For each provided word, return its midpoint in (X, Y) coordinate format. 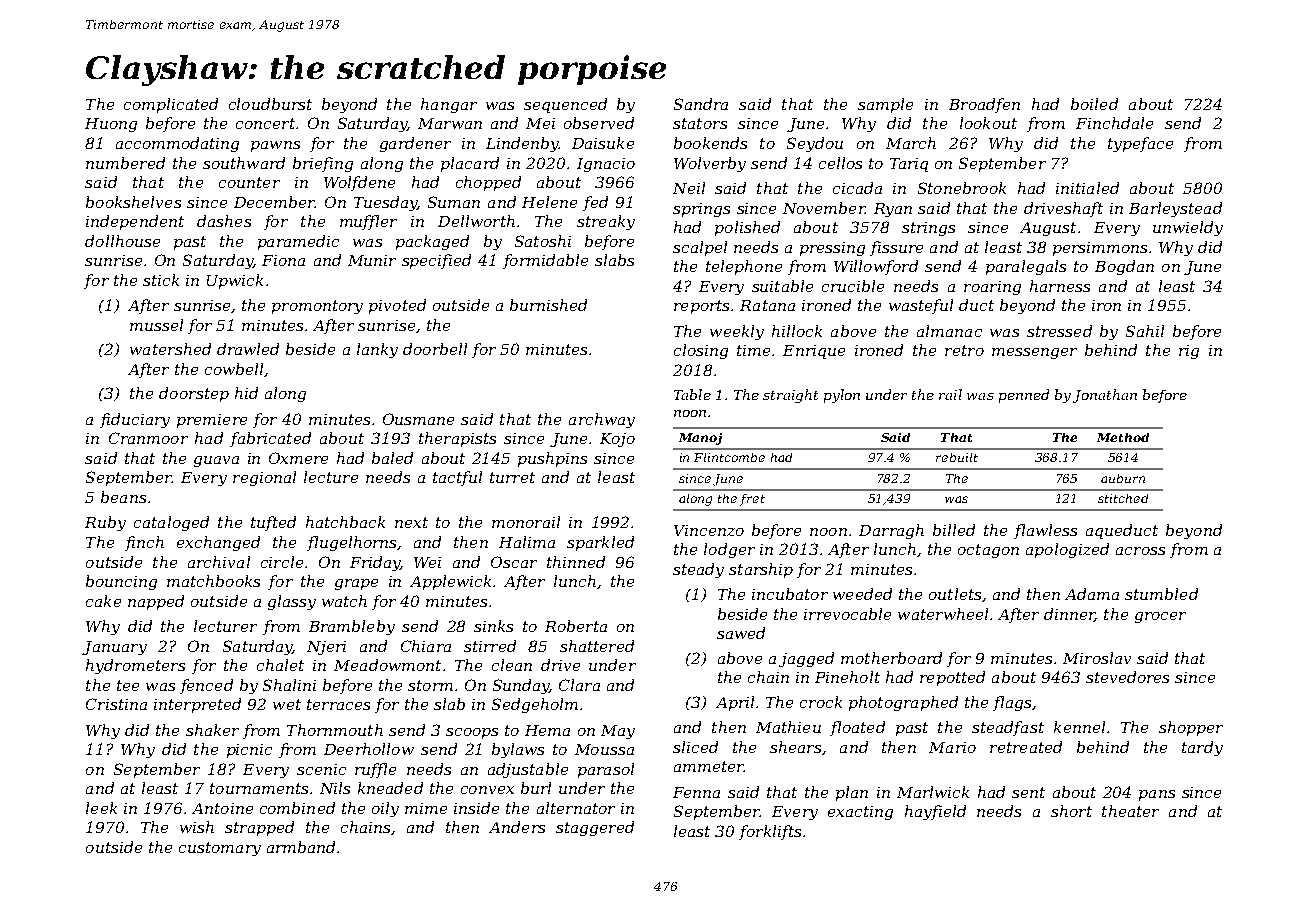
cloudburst (270, 104)
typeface (1140, 144)
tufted (273, 523)
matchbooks (213, 581)
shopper (1191, 728)
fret (752, 500)
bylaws (518, 750)
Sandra (701, 104)
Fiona (283, 260)
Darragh (891, 531)
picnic (249, 751)
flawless (1045, 531)
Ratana (767, 305)
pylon (842, 396)
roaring (992, 288)
